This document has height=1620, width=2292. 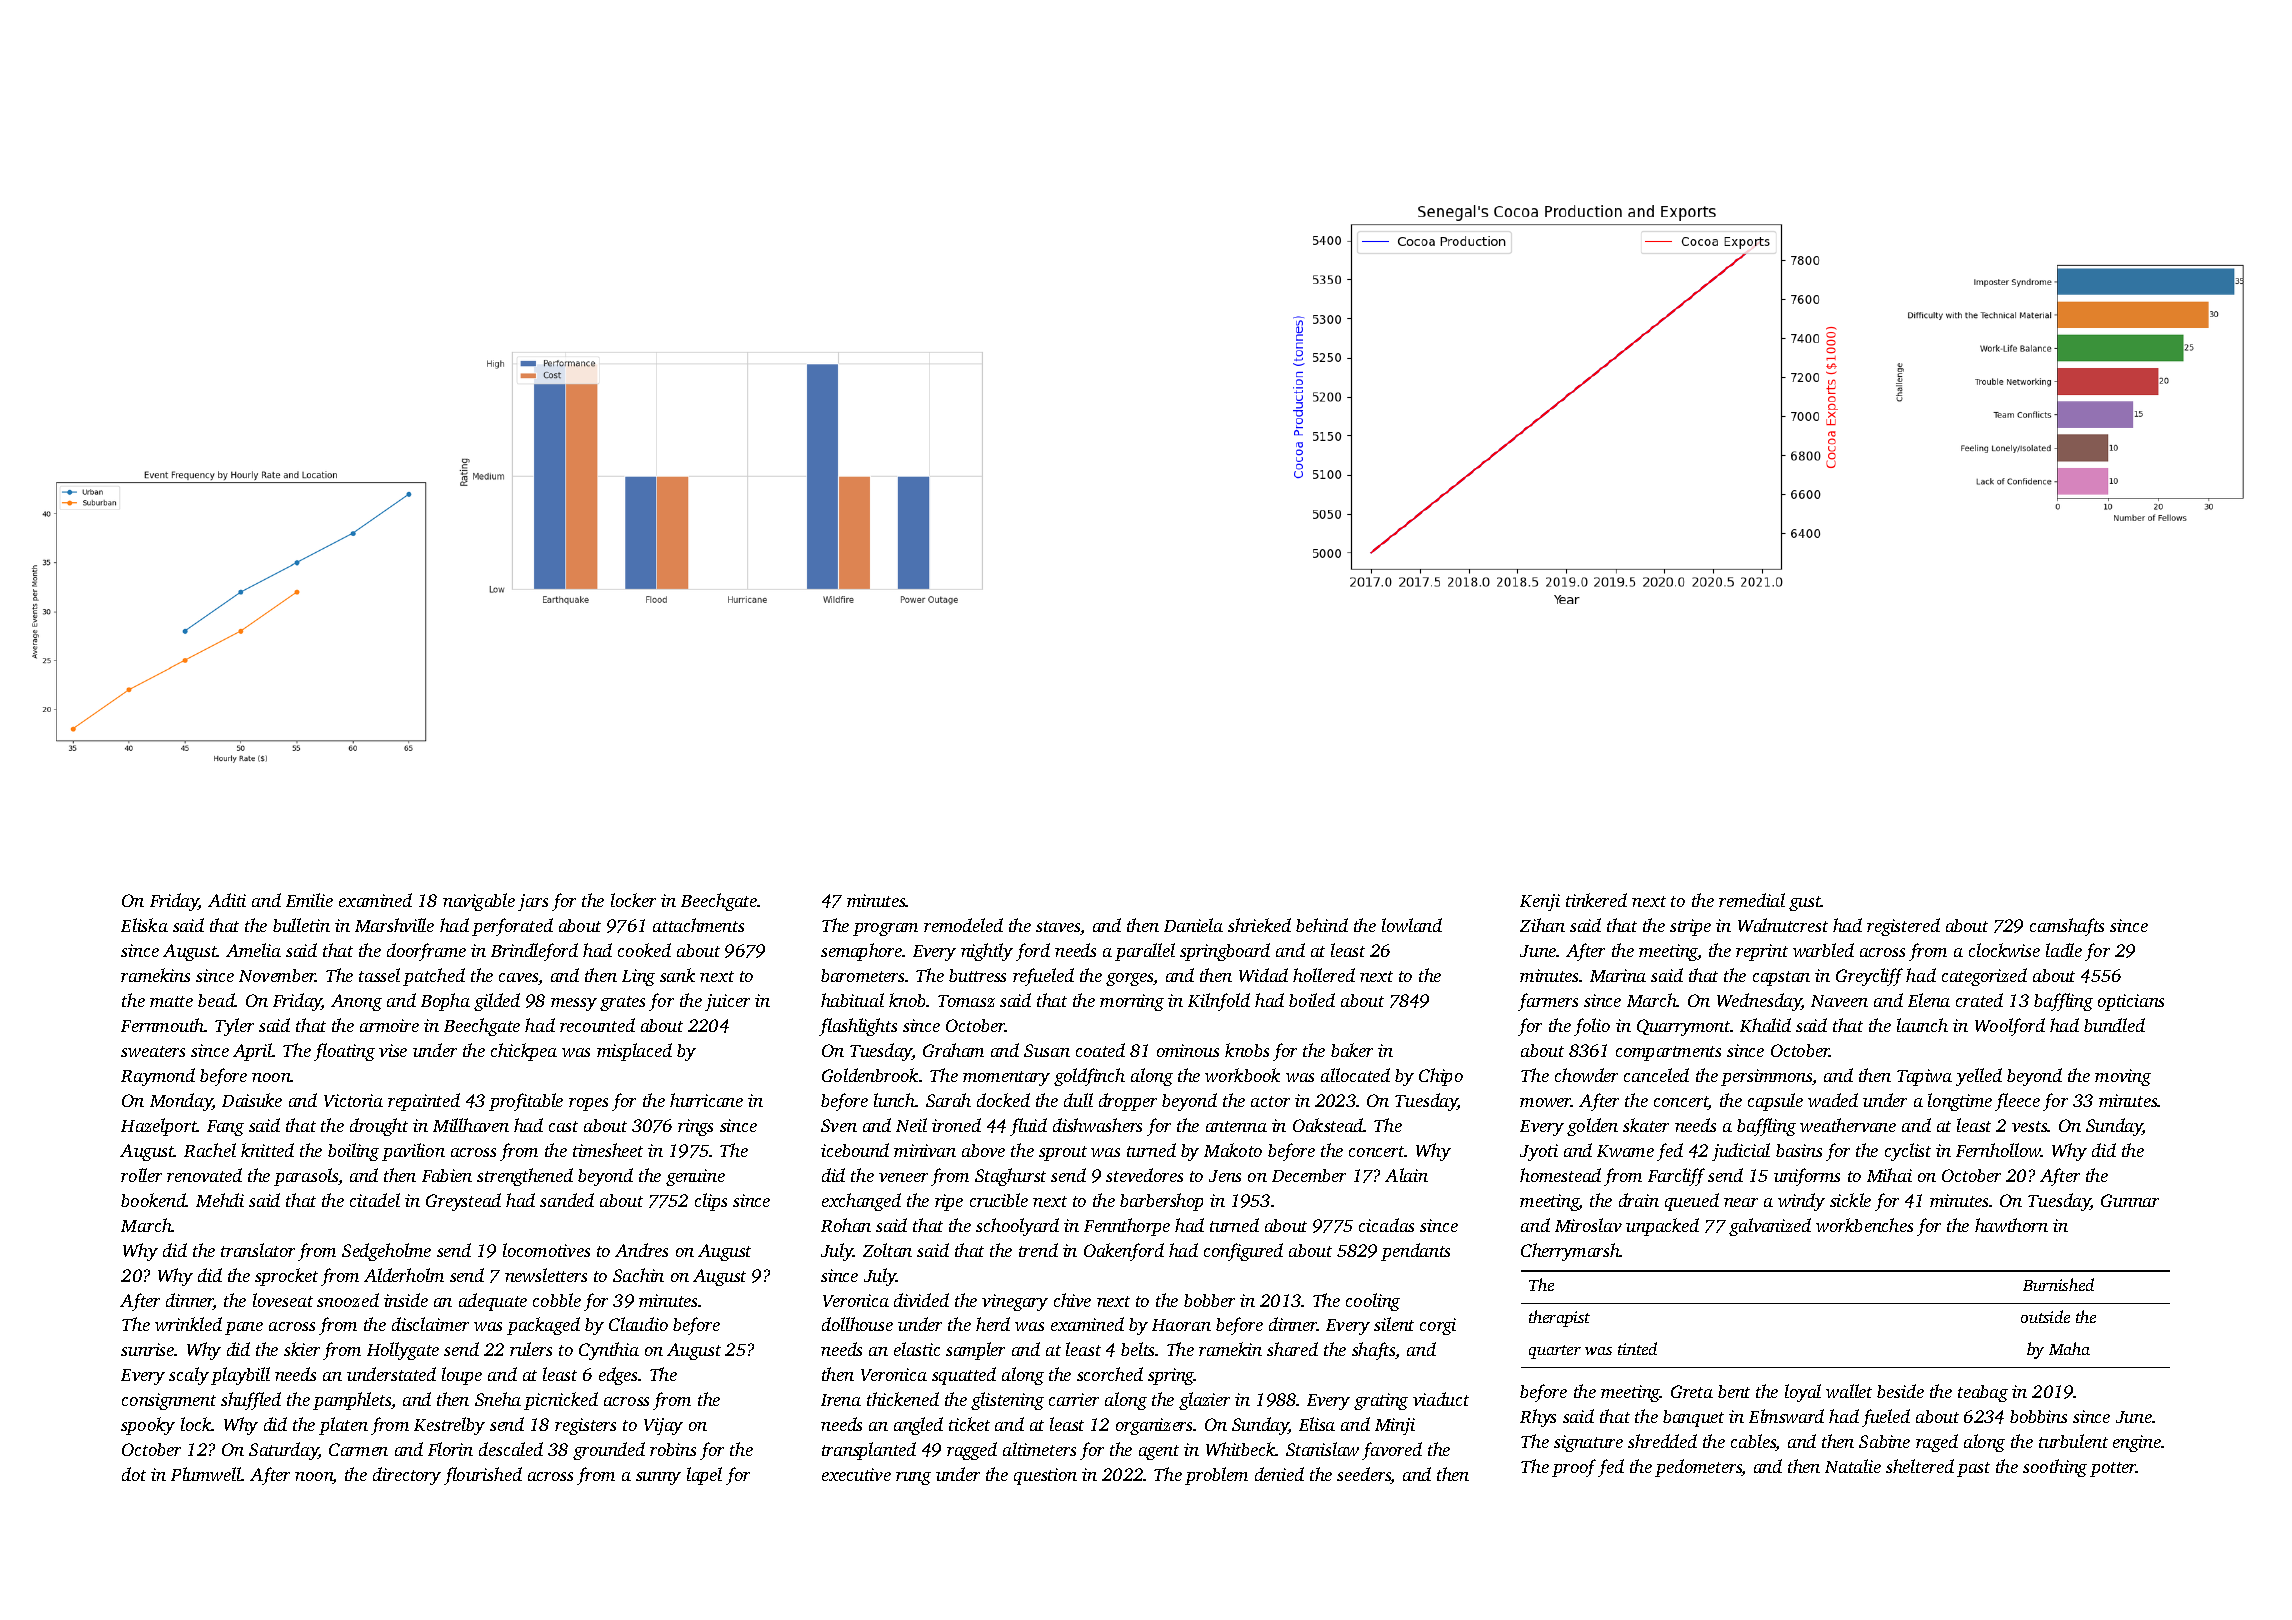 I want to click on Sabine, so click(x=1884, y=1441).
